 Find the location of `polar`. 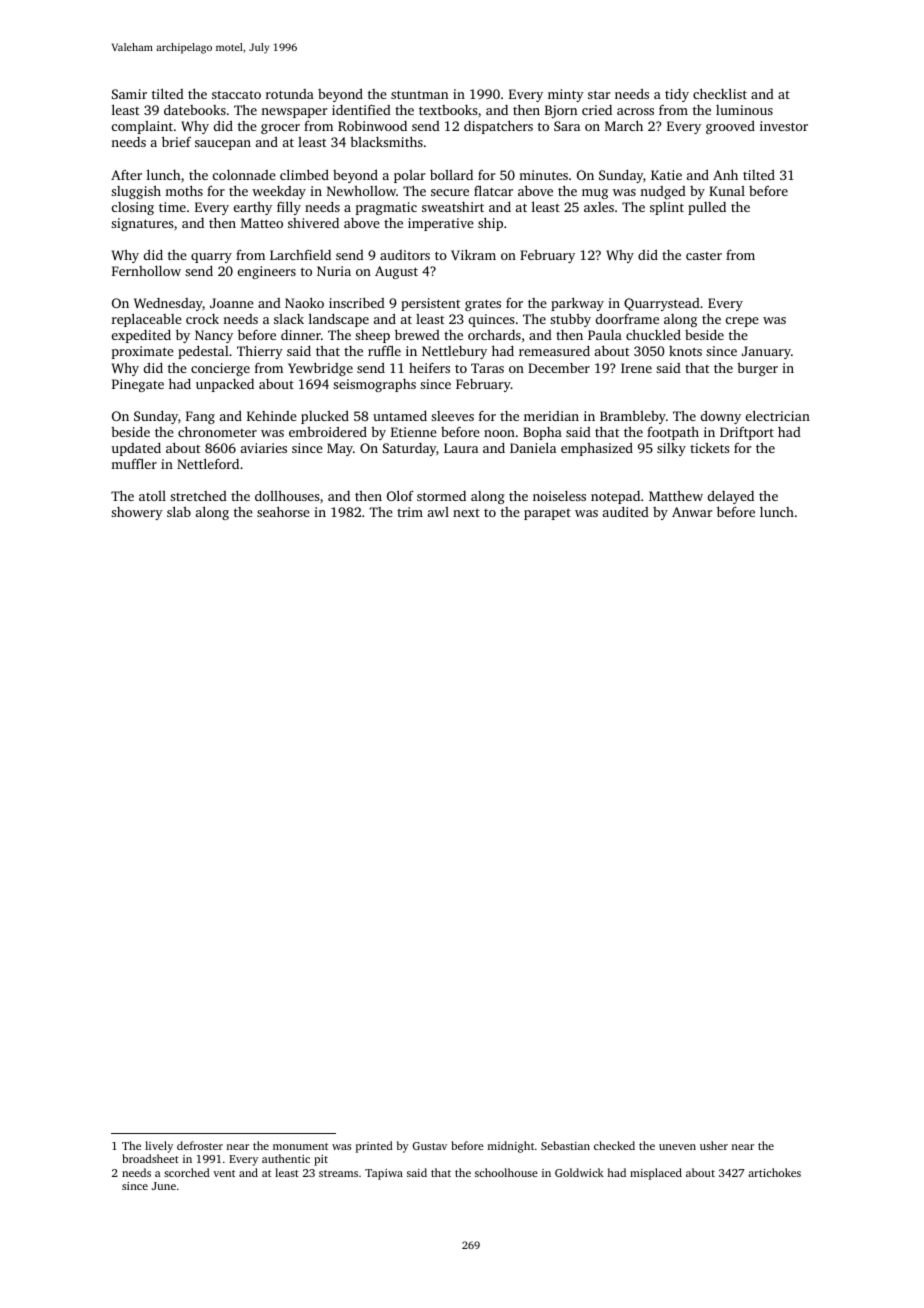

polar is located at coordinates (409, 176).
